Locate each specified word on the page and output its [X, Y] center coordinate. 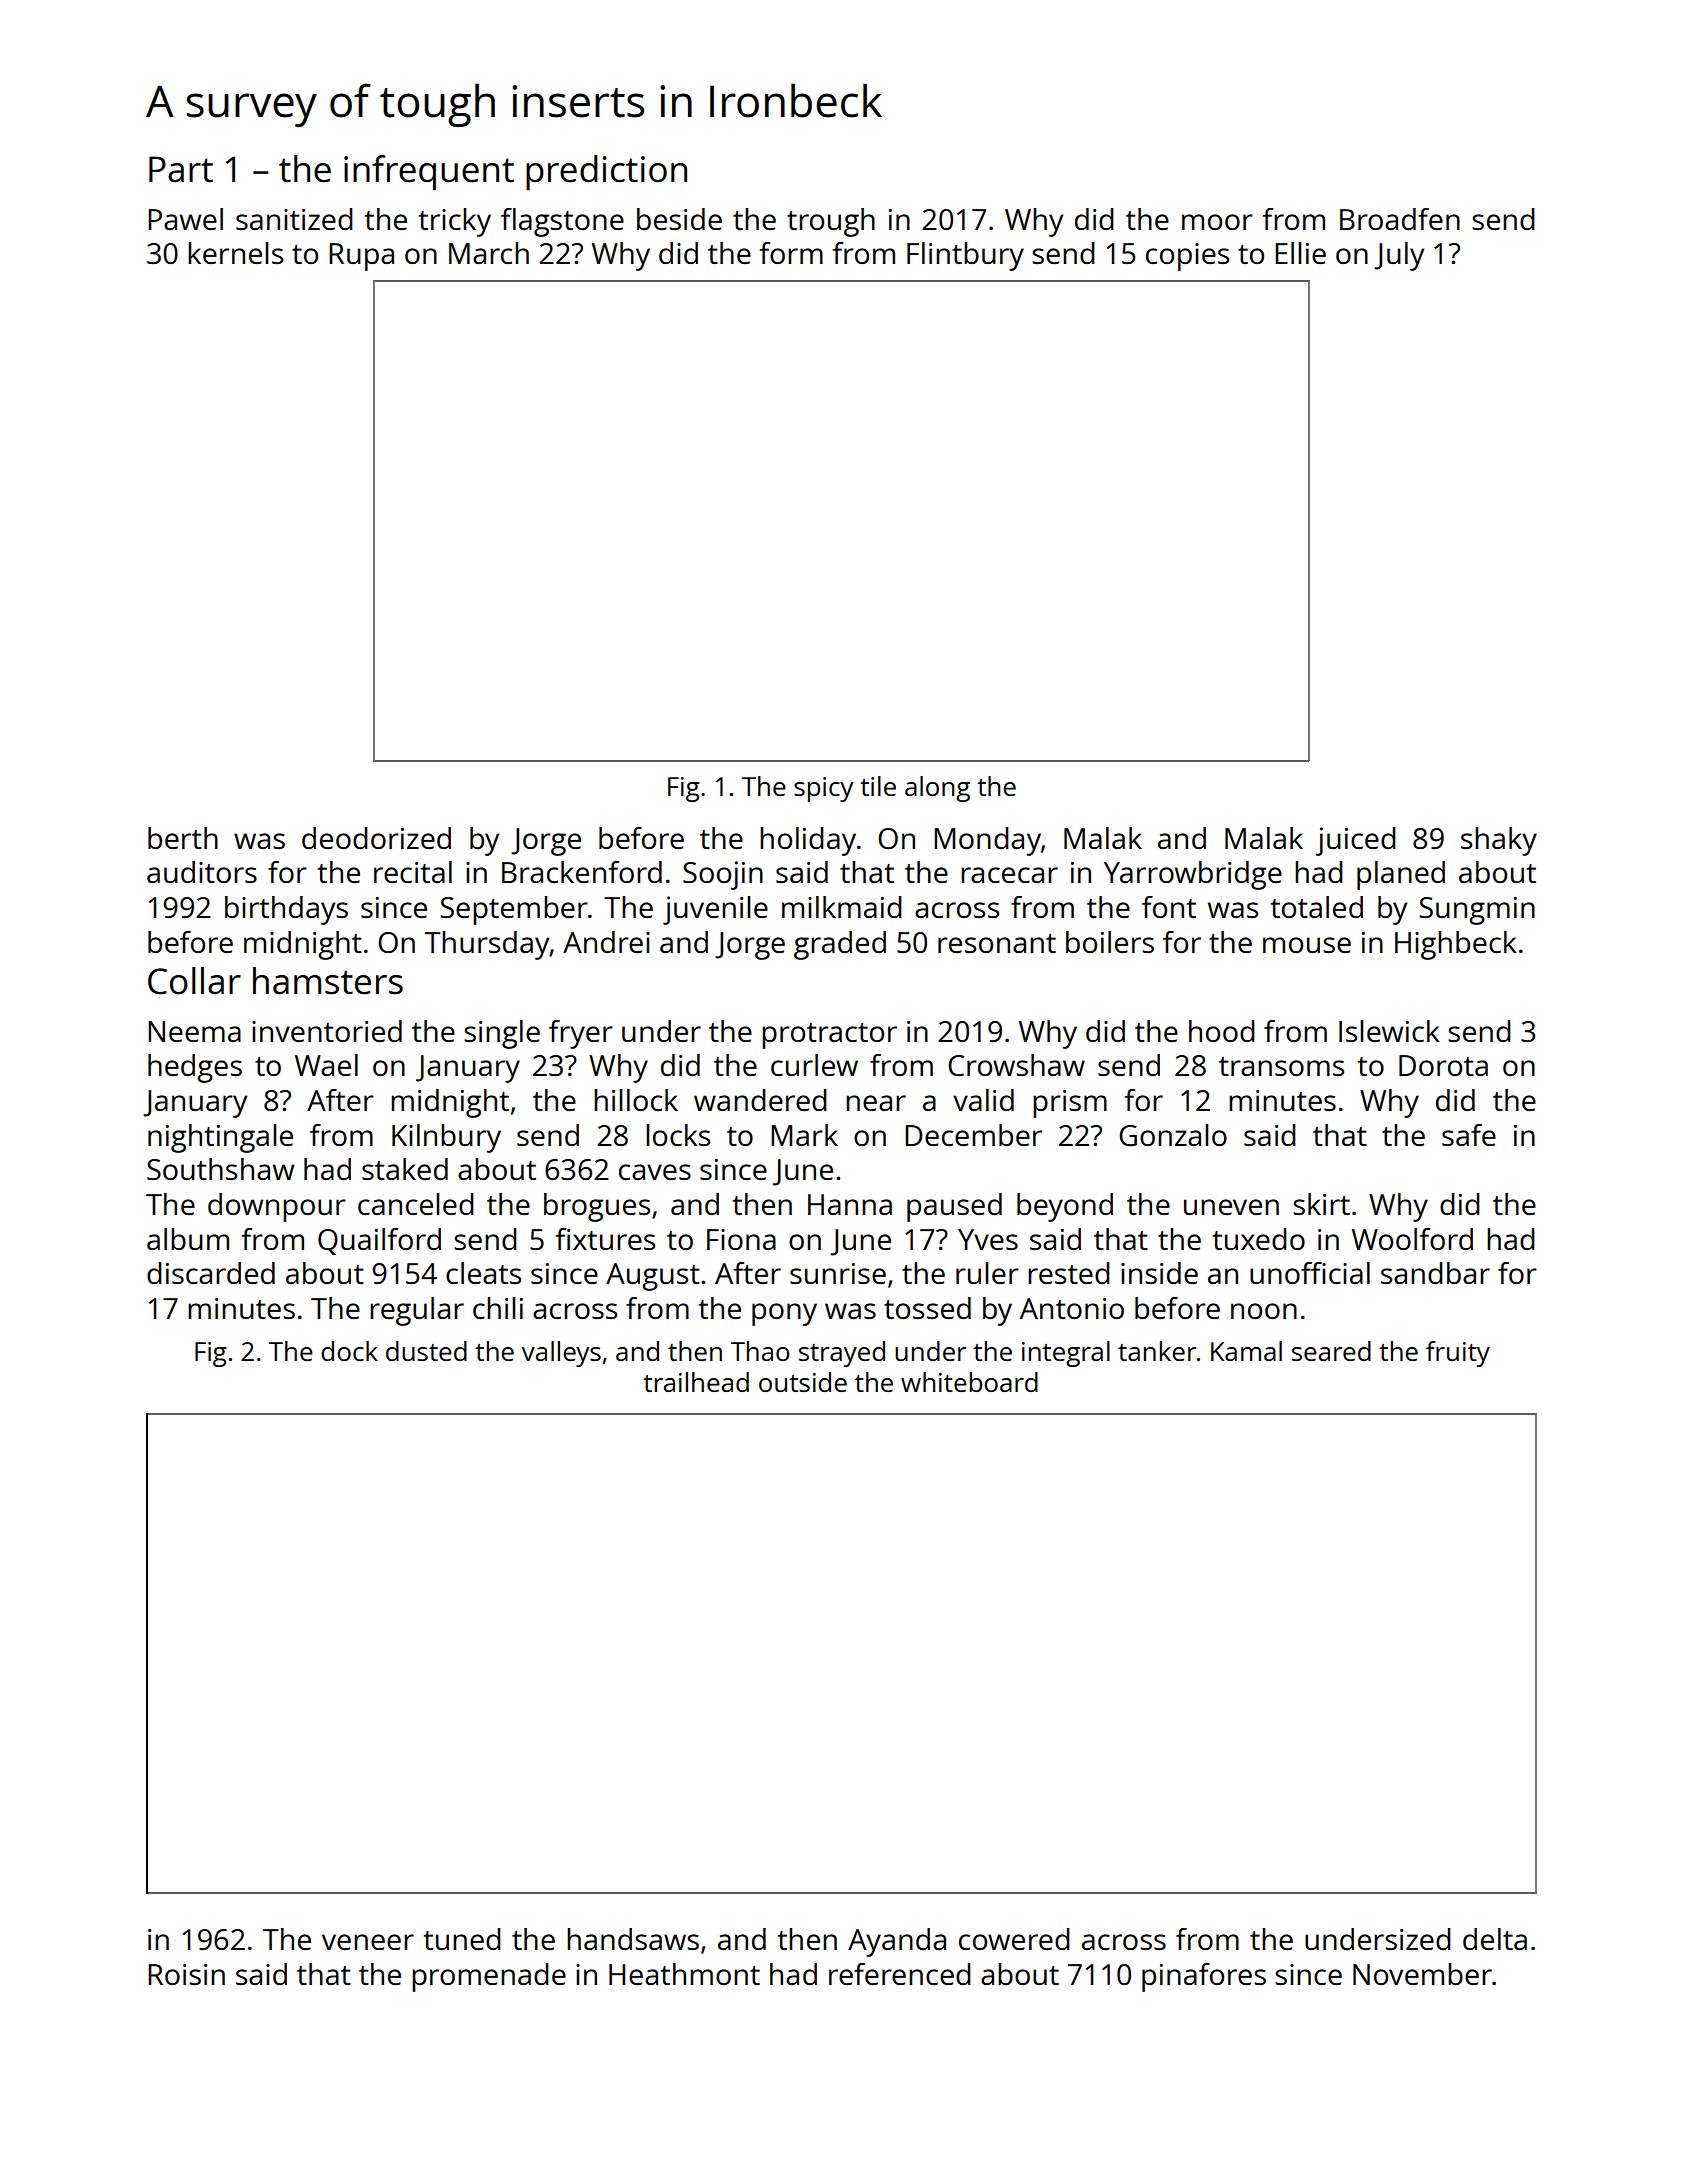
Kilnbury [446, 1138]
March [489, 253]
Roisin [186, 1974]
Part [181, 169]
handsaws [633, 1939]
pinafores [1204, 1977]
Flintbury [965, 256]
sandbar [1435, 1273]
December [973, 1135]
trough [831, 222]
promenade [489, 1977]
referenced [900, 1974]
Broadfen [1400, 219]
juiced [1356, 841]
